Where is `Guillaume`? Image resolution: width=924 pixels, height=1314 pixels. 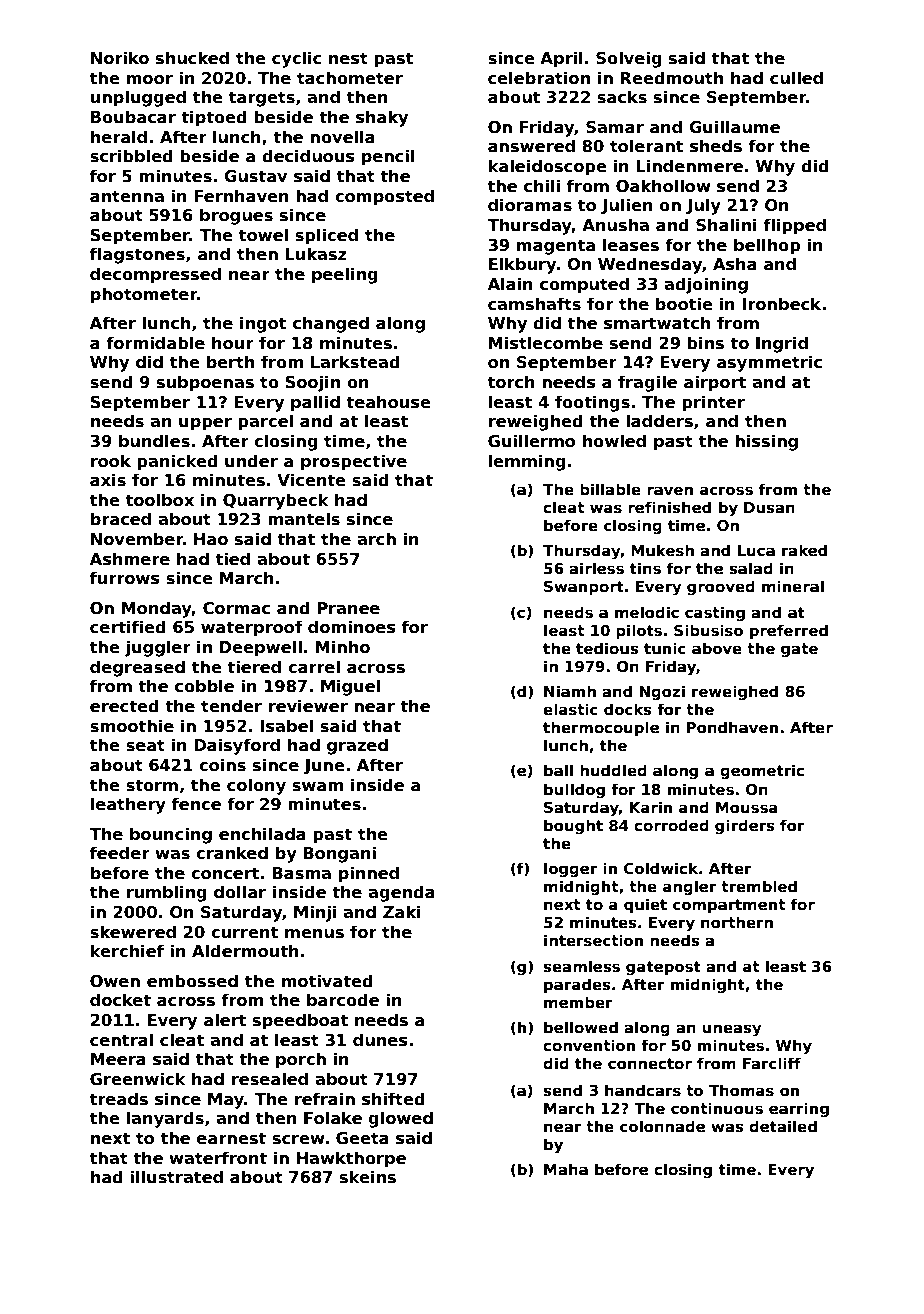 Guillaume is located at coordinates (734, 127).
